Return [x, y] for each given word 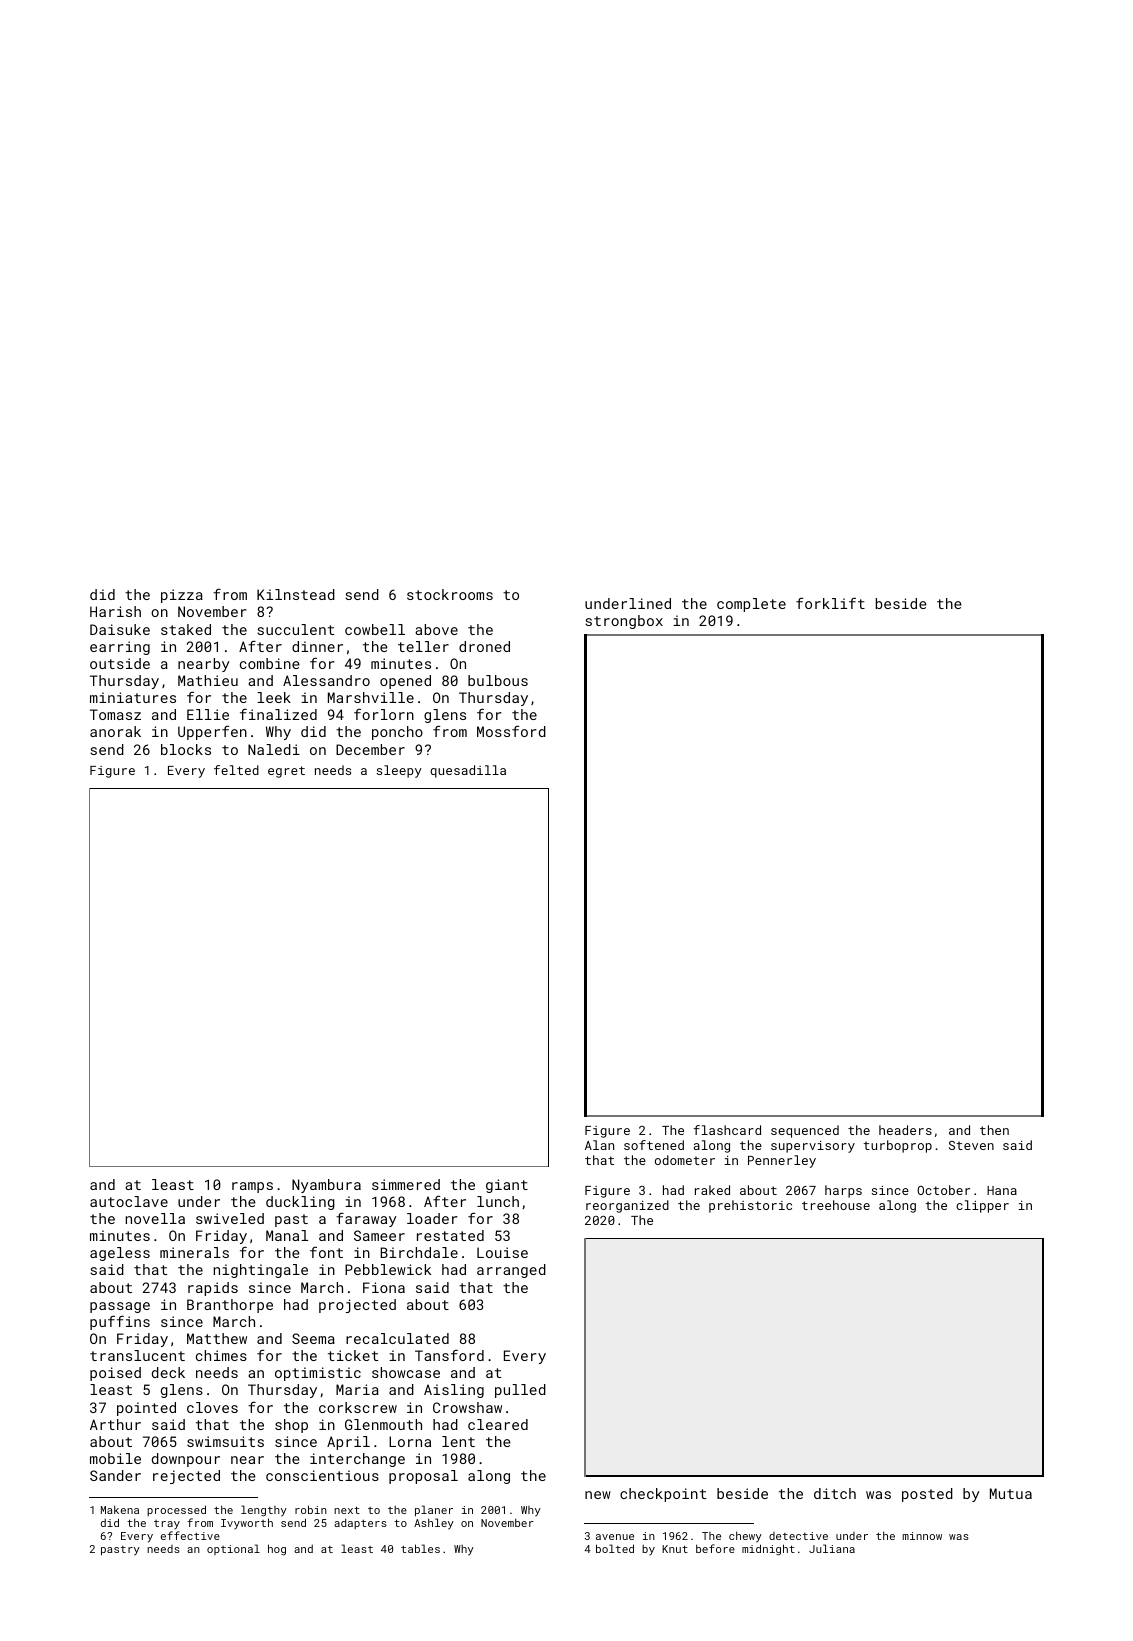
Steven [971, 1145]
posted [927, 1495]
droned [484, 646]
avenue [615, 1537]
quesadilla [468, 771]
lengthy [264, 1511]
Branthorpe [230, 1306]
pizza [182, 596]
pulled [520, 1391]
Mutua [1011, 1493]
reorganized [627, 1206]
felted [236, 770]
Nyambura [326, 1186]
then [994, 1130]
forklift [830, 603]
